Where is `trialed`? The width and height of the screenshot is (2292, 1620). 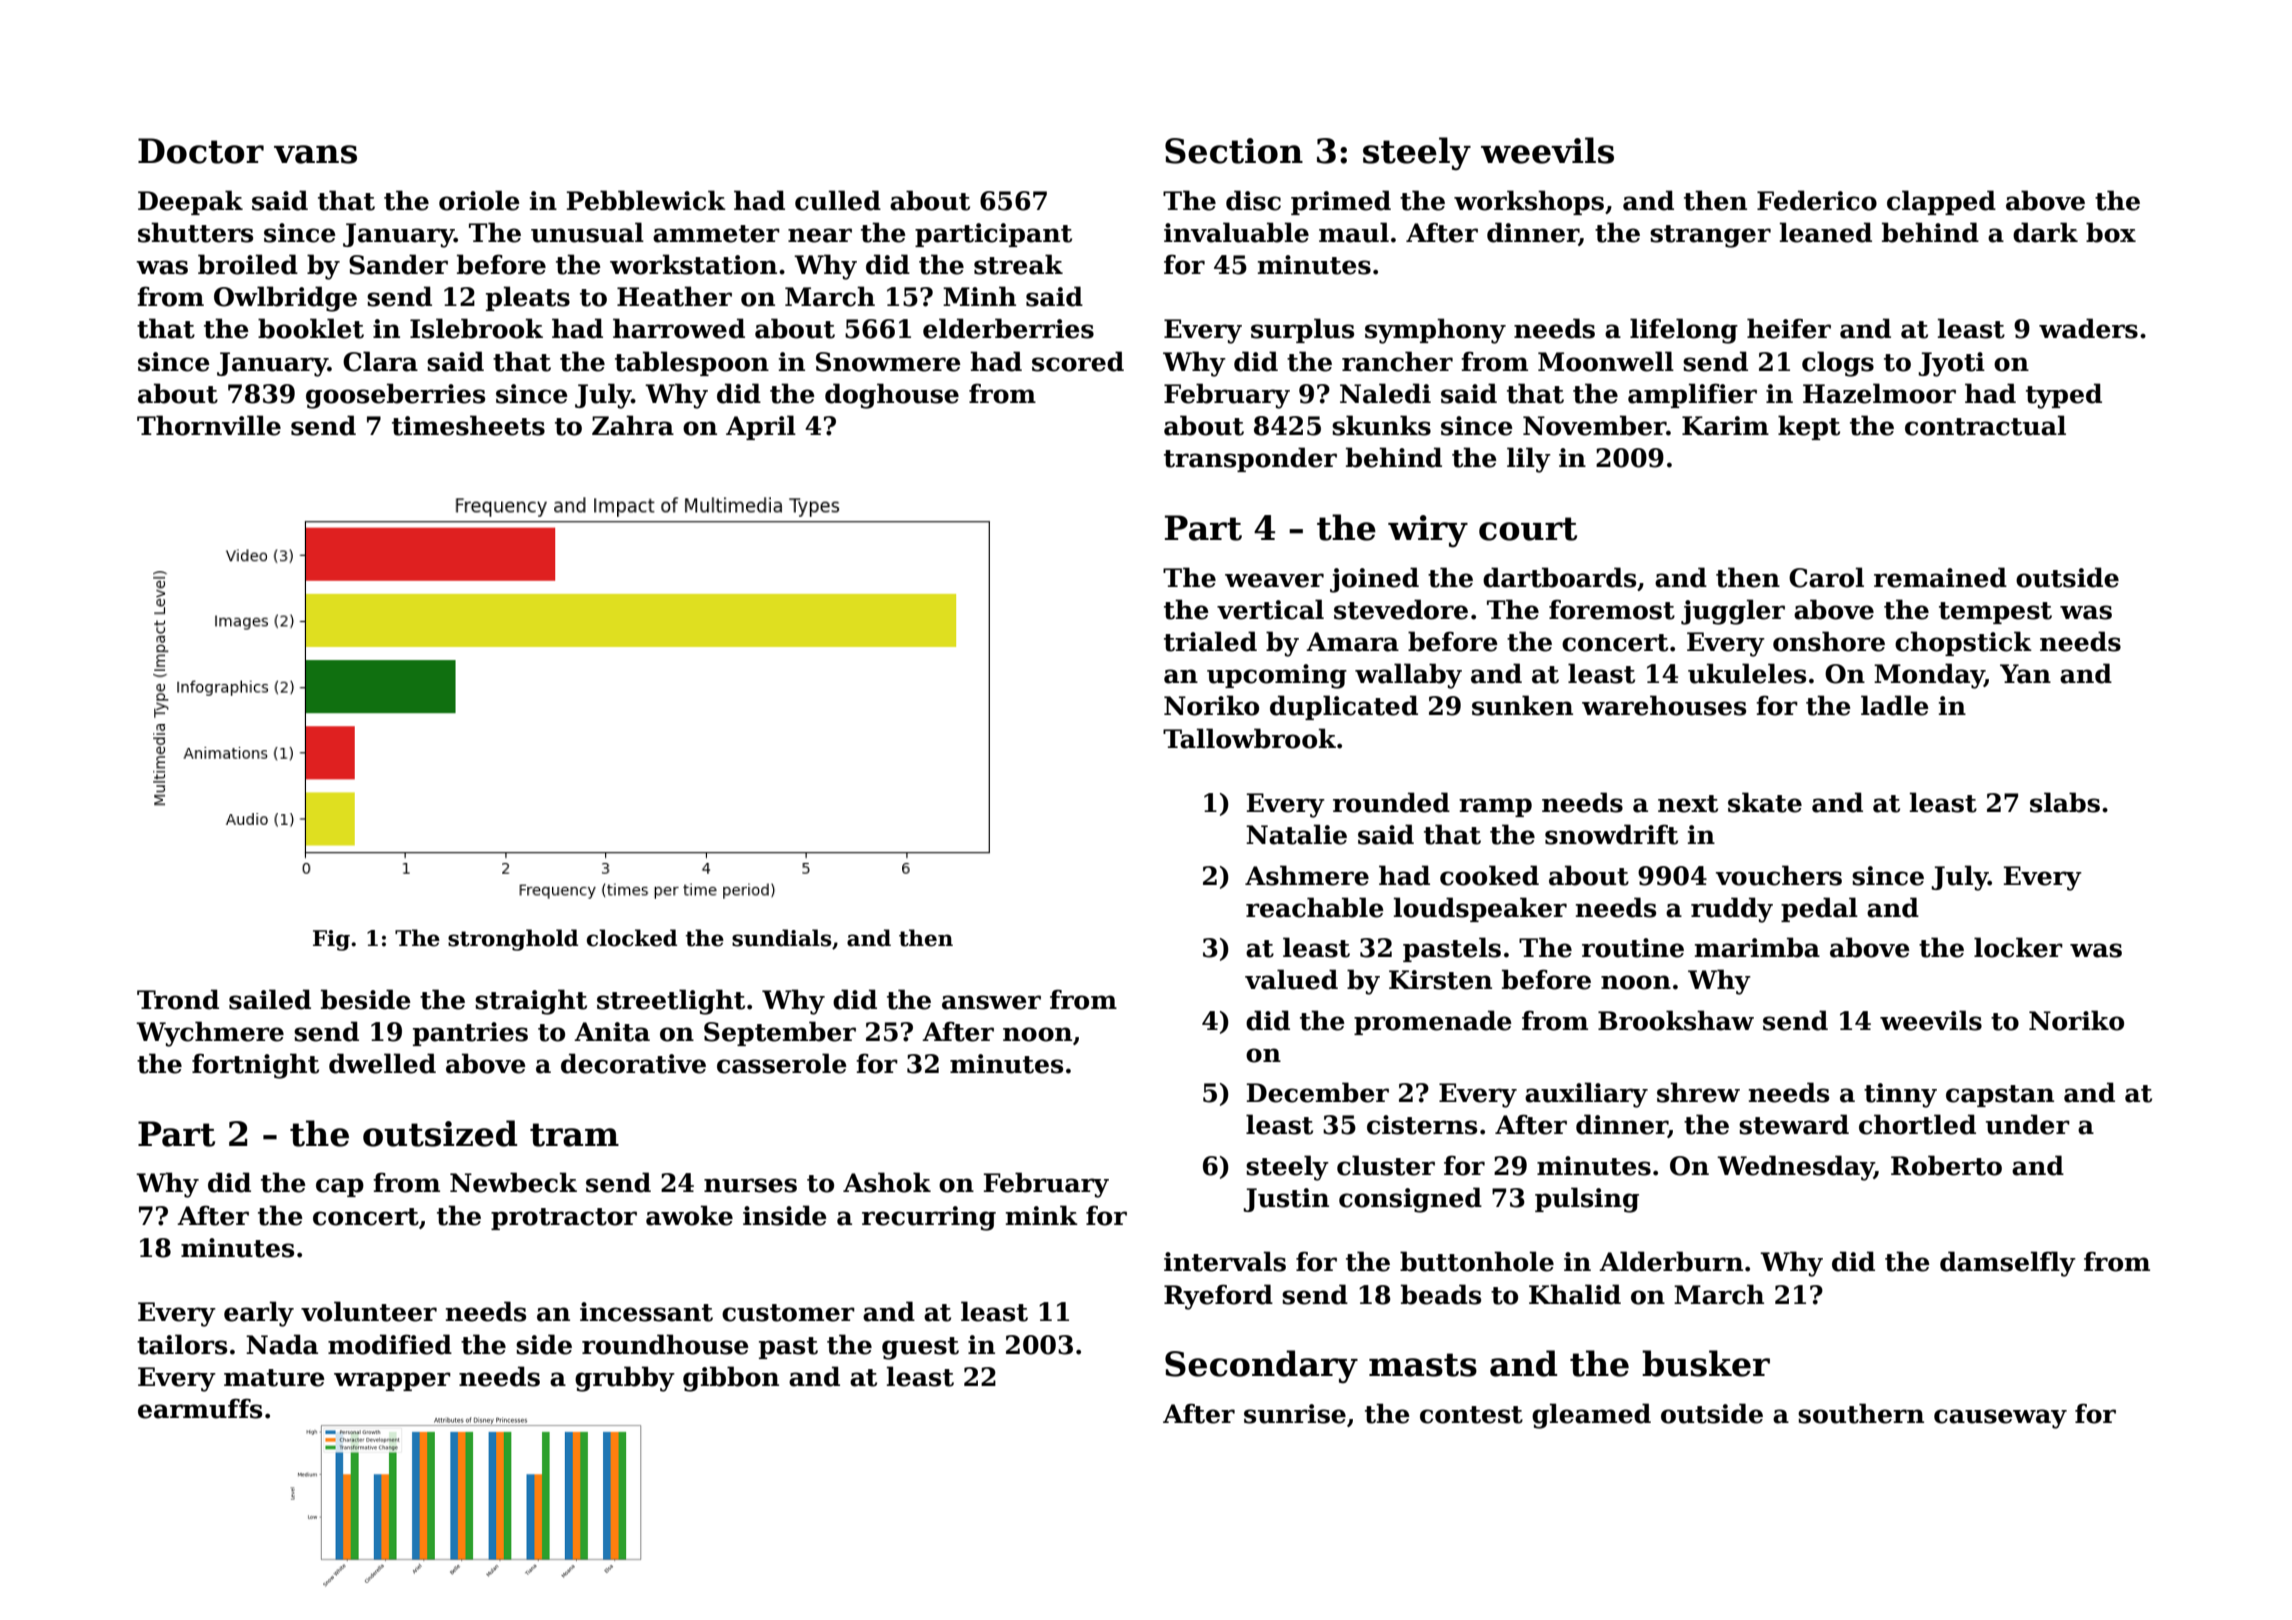 trialed is located at coordinates (1210, 641).
